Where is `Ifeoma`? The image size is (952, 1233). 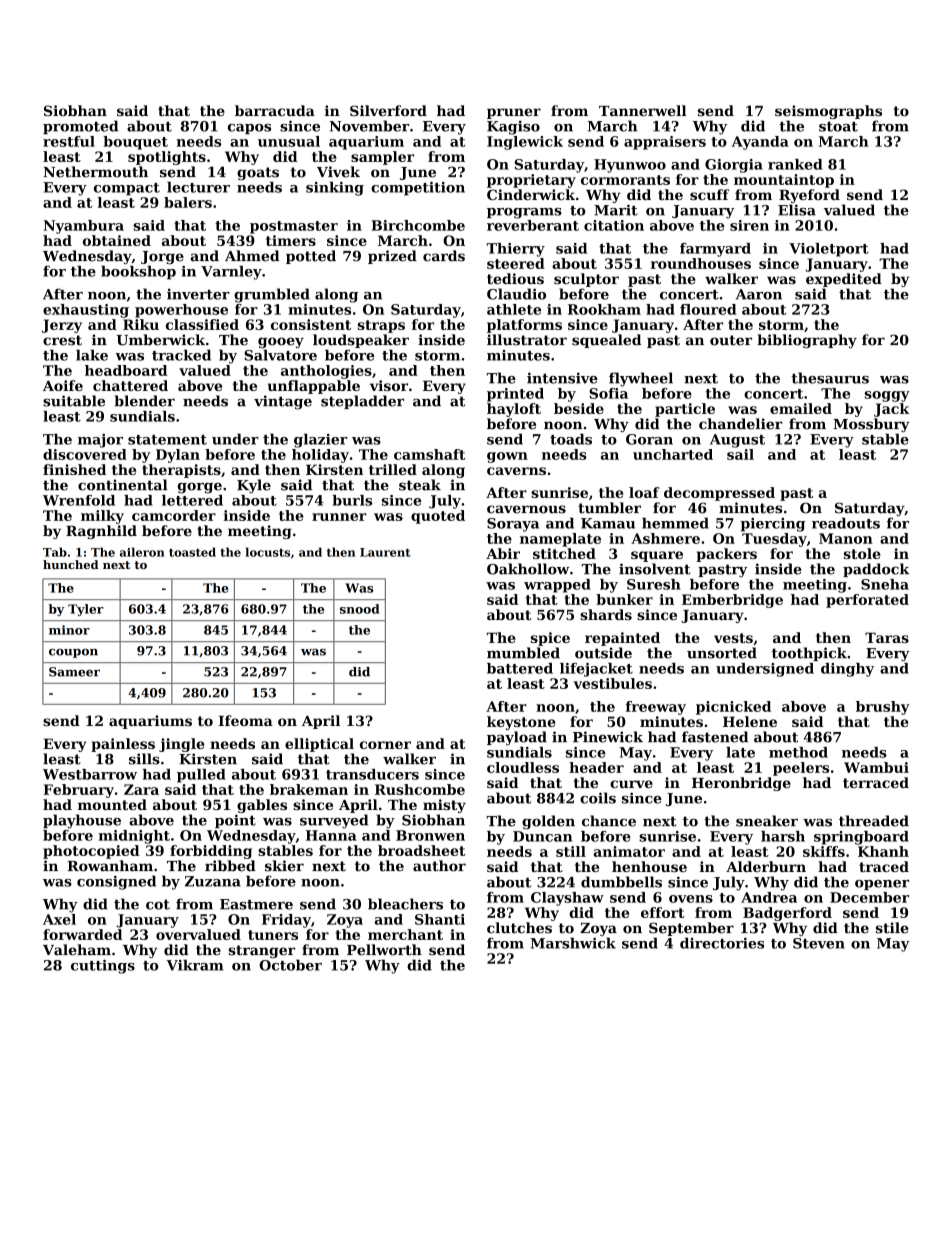
Ifeoma is located at coordinates (245, 720).
